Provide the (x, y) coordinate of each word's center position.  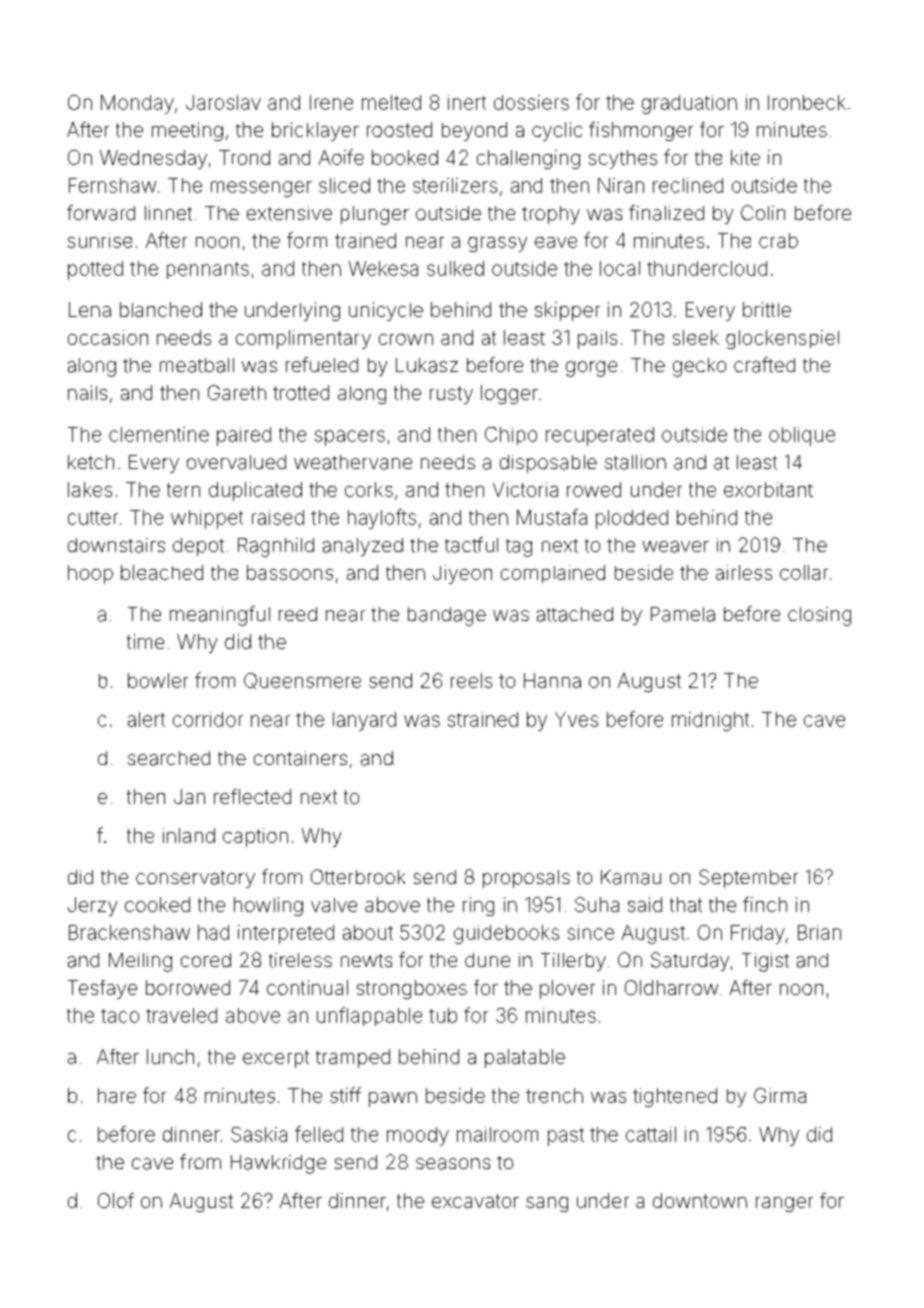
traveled (181, 1015)
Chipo (511, 436)
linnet (168, 213)
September (748, 878)
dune (487, 960)
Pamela (683, 614)
